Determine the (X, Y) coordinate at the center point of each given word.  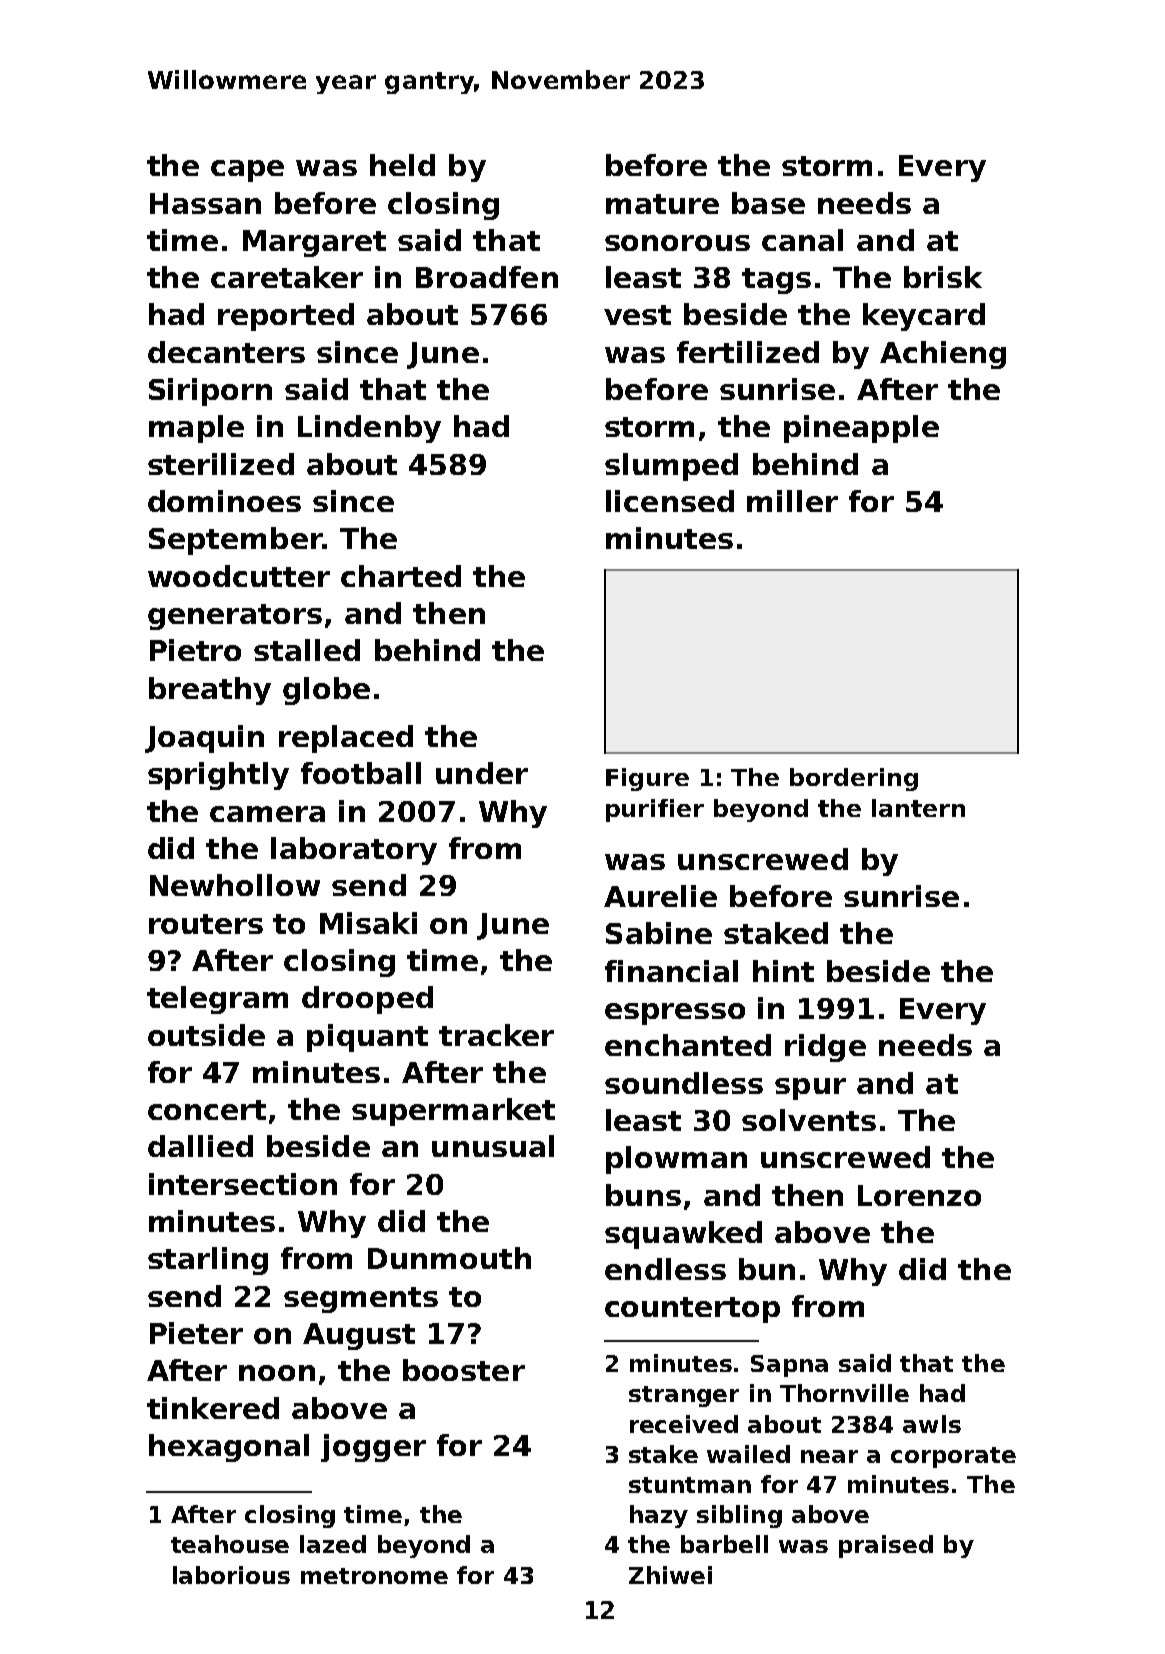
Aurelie (660, 896)
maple (196, 429)
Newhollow (235, 885)
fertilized (748, 352)
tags (776, 281)
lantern (918, 808)
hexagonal (229, 1448)
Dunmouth (449, 1258)
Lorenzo (919, 1195)
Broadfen (487, 277)
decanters (226, 352)
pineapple (861, 429)
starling (208, 1261)
